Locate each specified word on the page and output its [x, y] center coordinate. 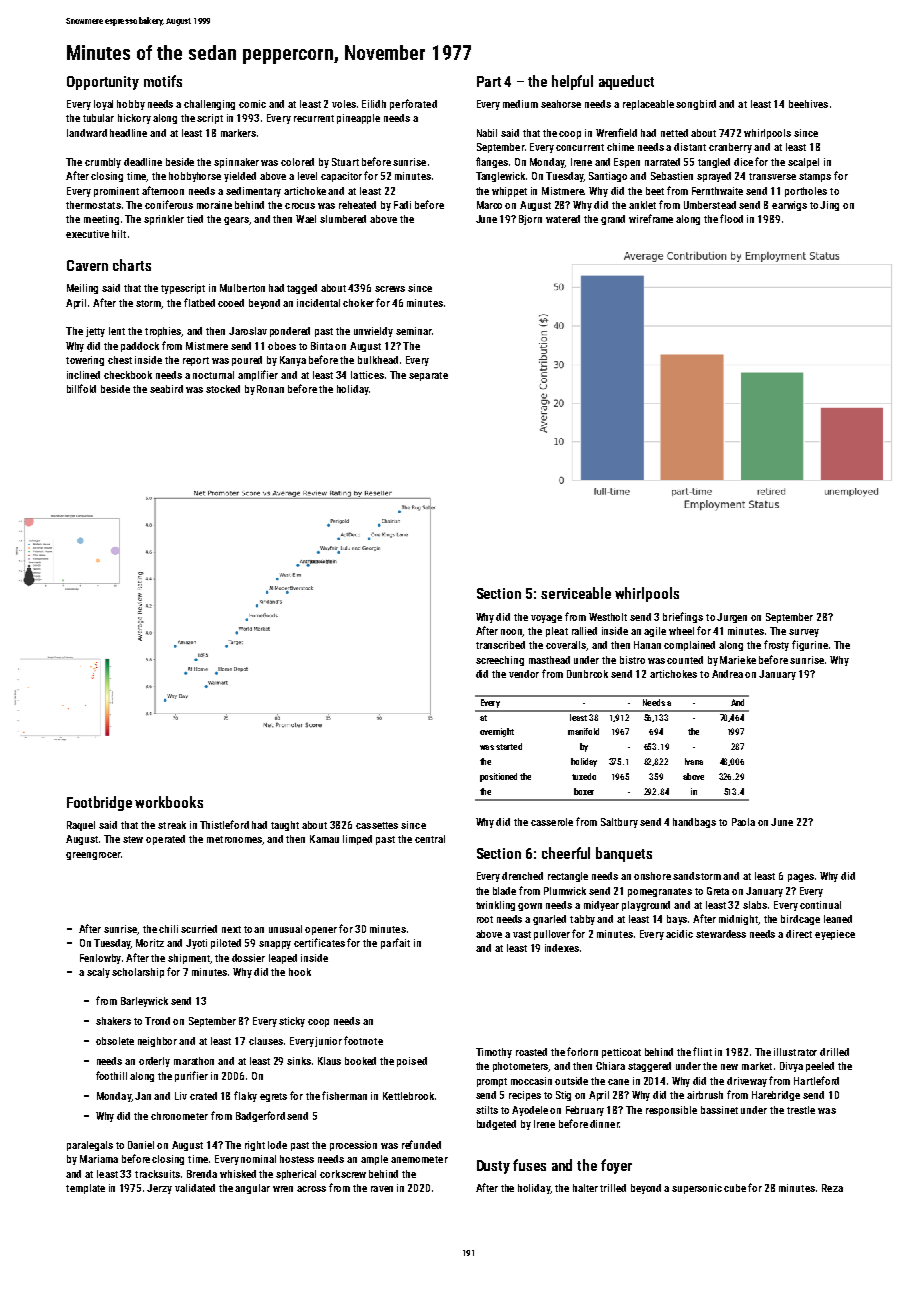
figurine [810, 645]
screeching [500, 661]
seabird [166, 389]
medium [520, 104]
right [255, 1146]
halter [585, 1188]
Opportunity [103, 83]
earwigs [789, 206]
